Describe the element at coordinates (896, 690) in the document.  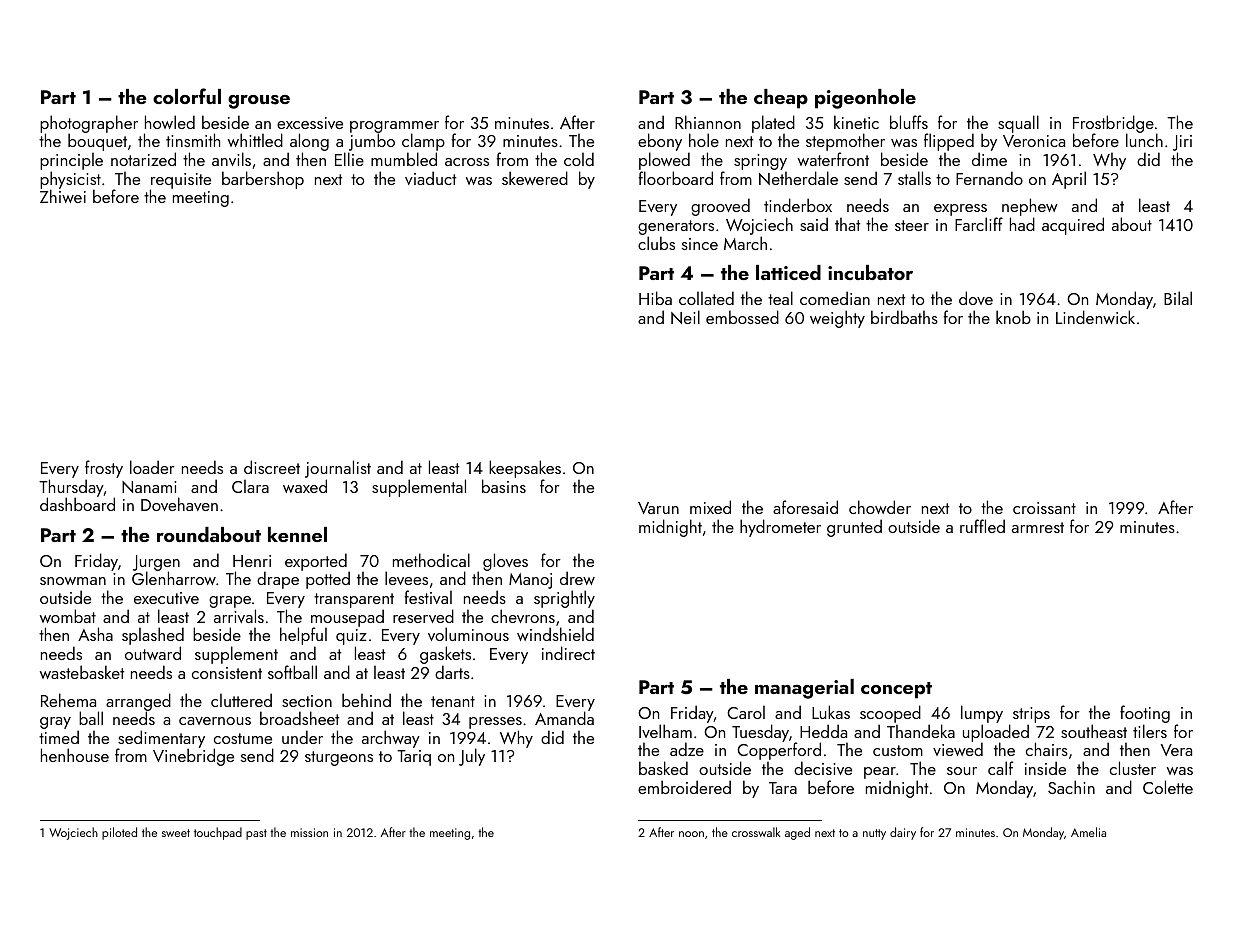
I see `concept` at that location.
